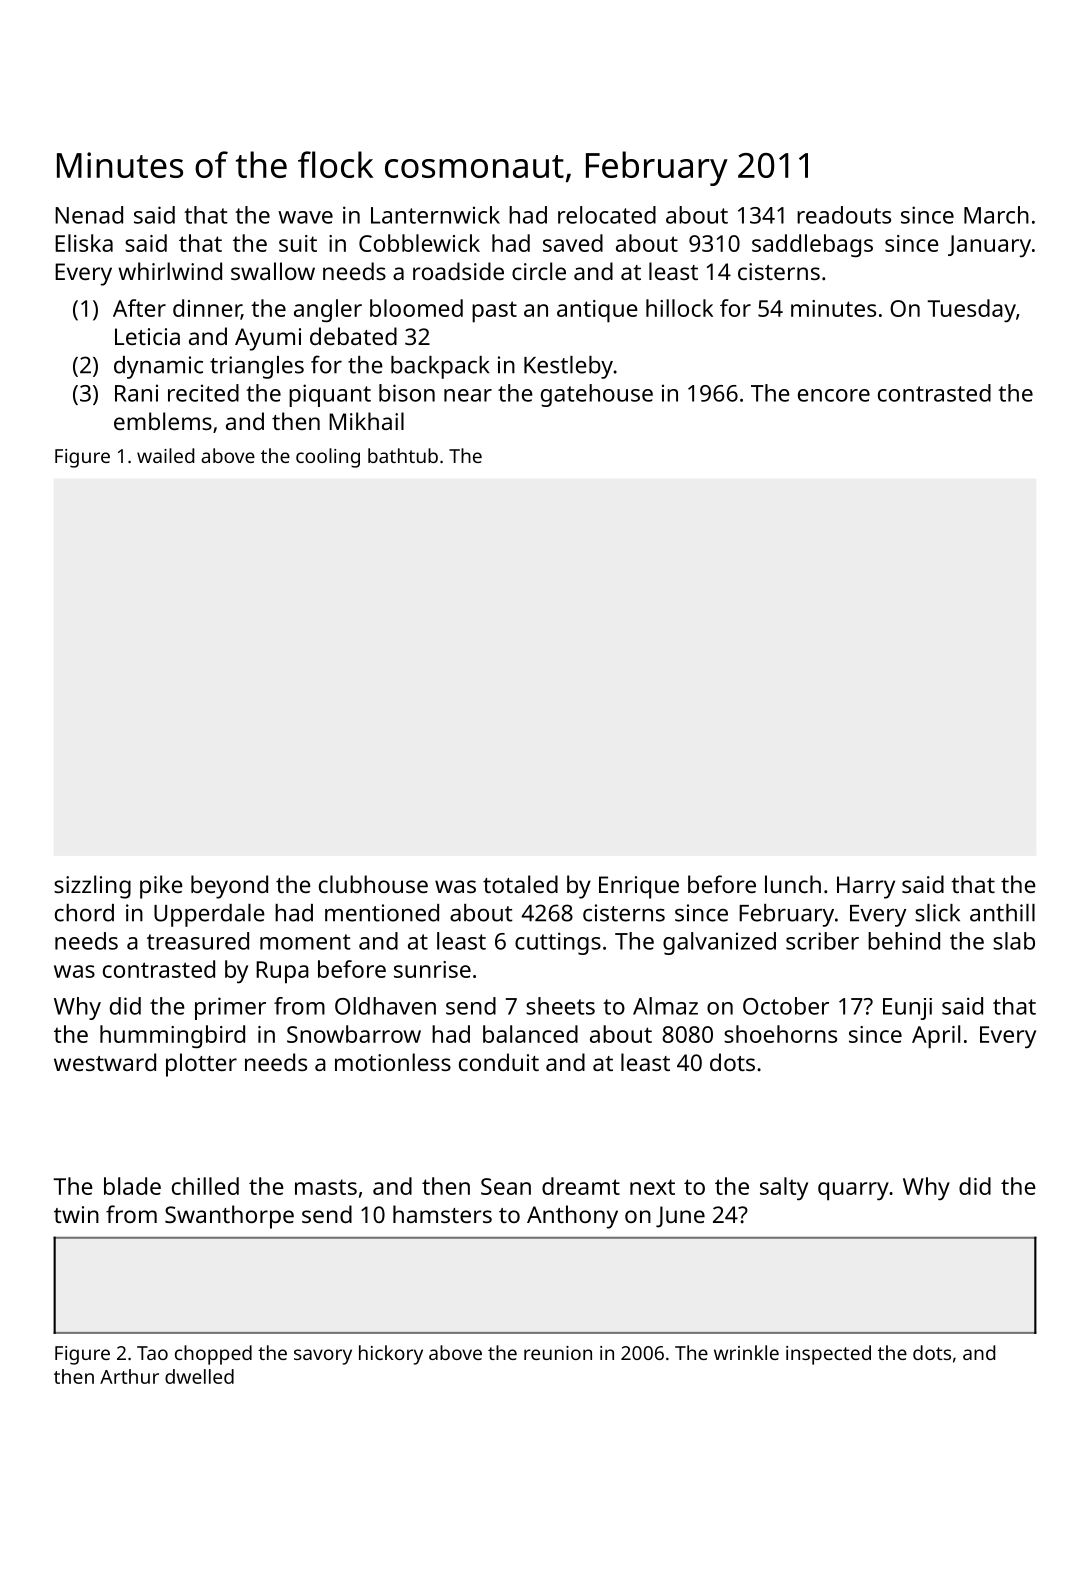 The height and width of the screenshot is (1579, 1090). I want to click on wave, so click(305, 217).
